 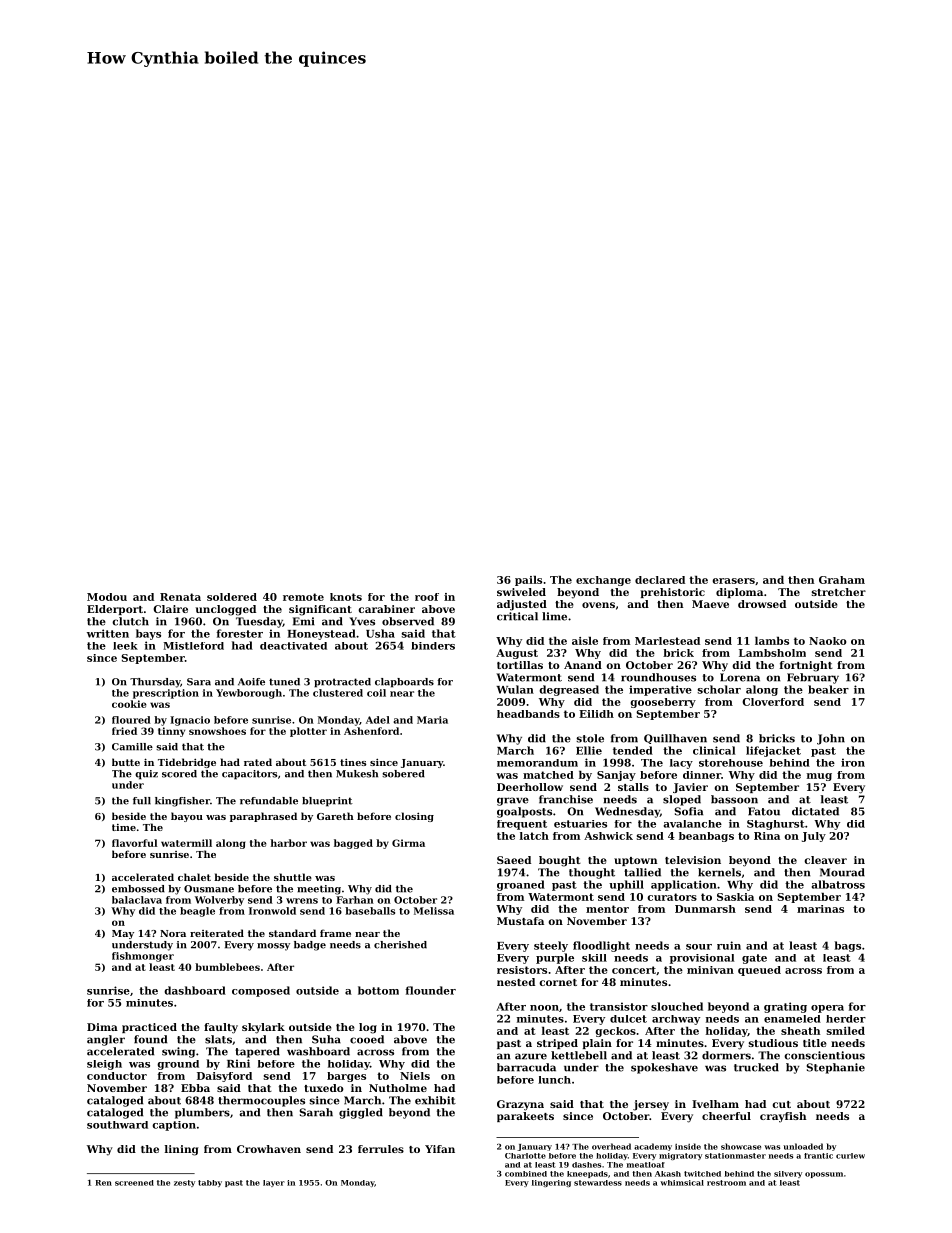 What do you see at coordinates (551, 1183) in the image?
I see `lingering` at bounding box center [551, 1183].
